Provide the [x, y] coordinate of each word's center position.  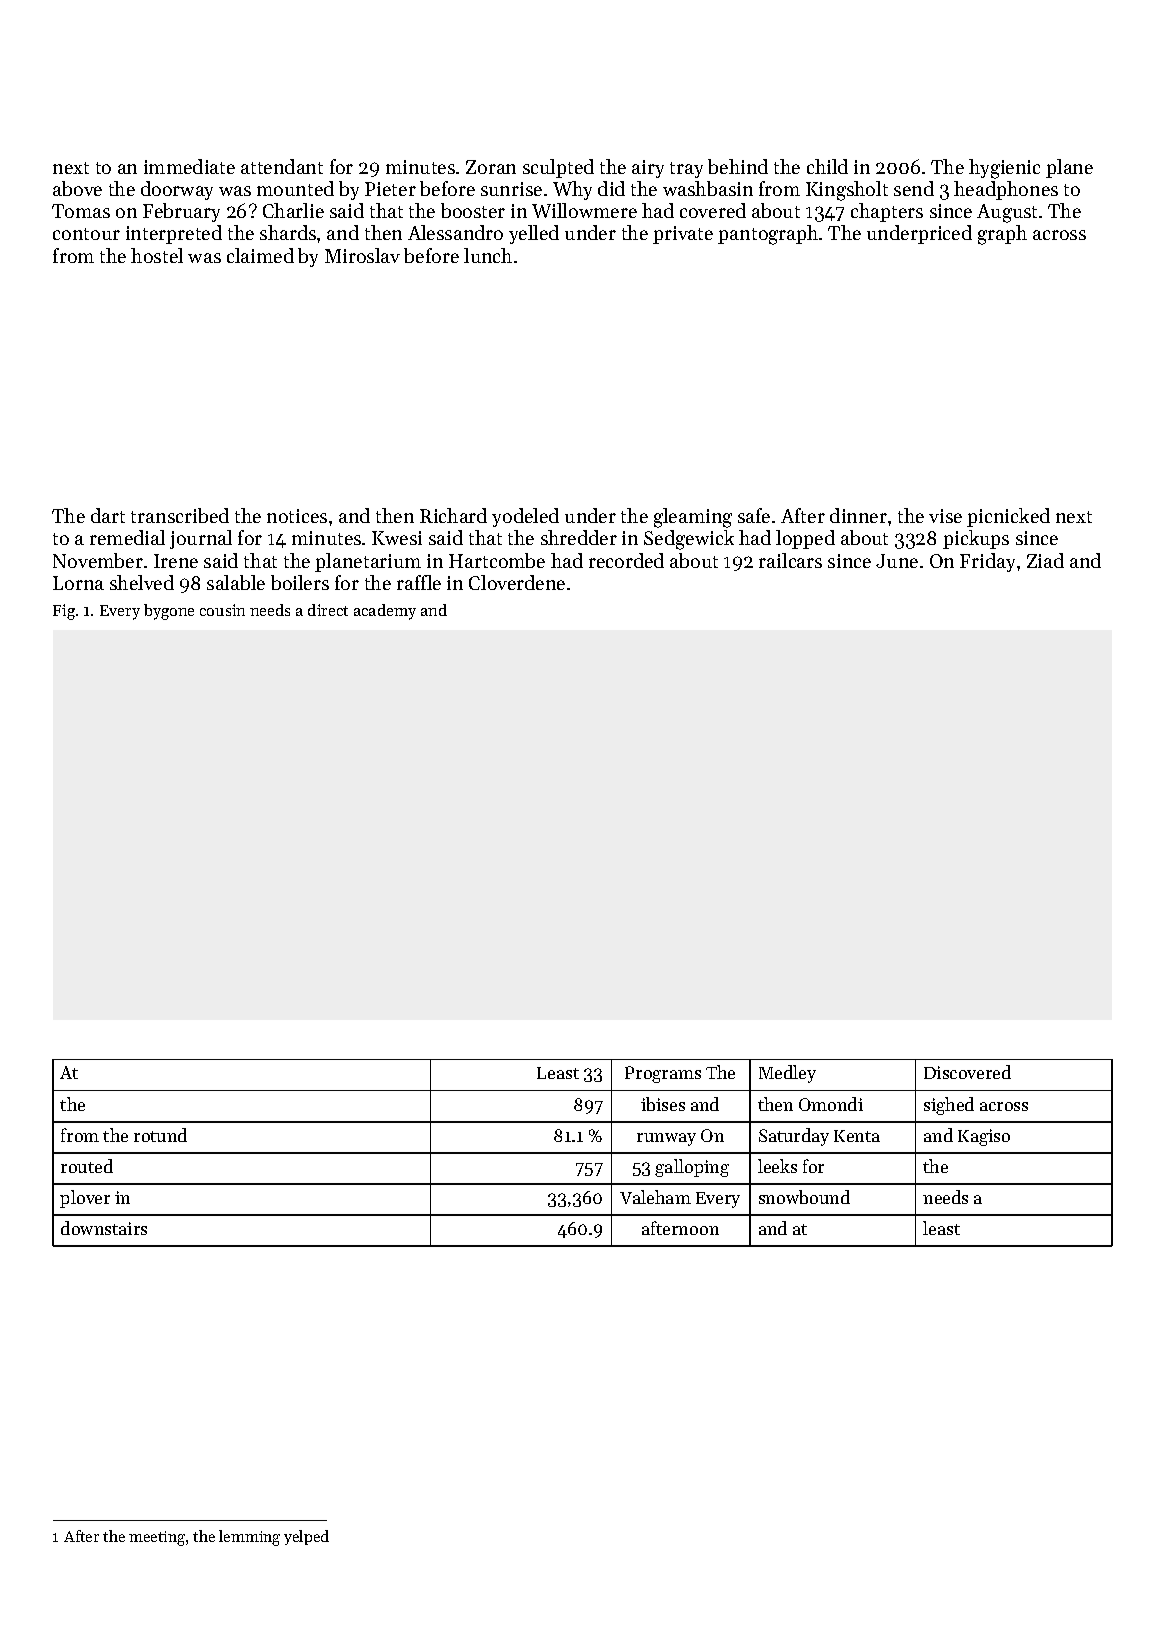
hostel [157, 255]
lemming [249, 1538]
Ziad [1045, 560]
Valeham [655, 1197]
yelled [534, 234]
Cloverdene [517, 582]
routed [87, 1166]
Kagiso [984, 1137]
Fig [64, 612]
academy [385, 612]
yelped [306, 1537]
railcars [790, 560]
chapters [887, 212]
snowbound [804, 1197]
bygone [169, 612]
